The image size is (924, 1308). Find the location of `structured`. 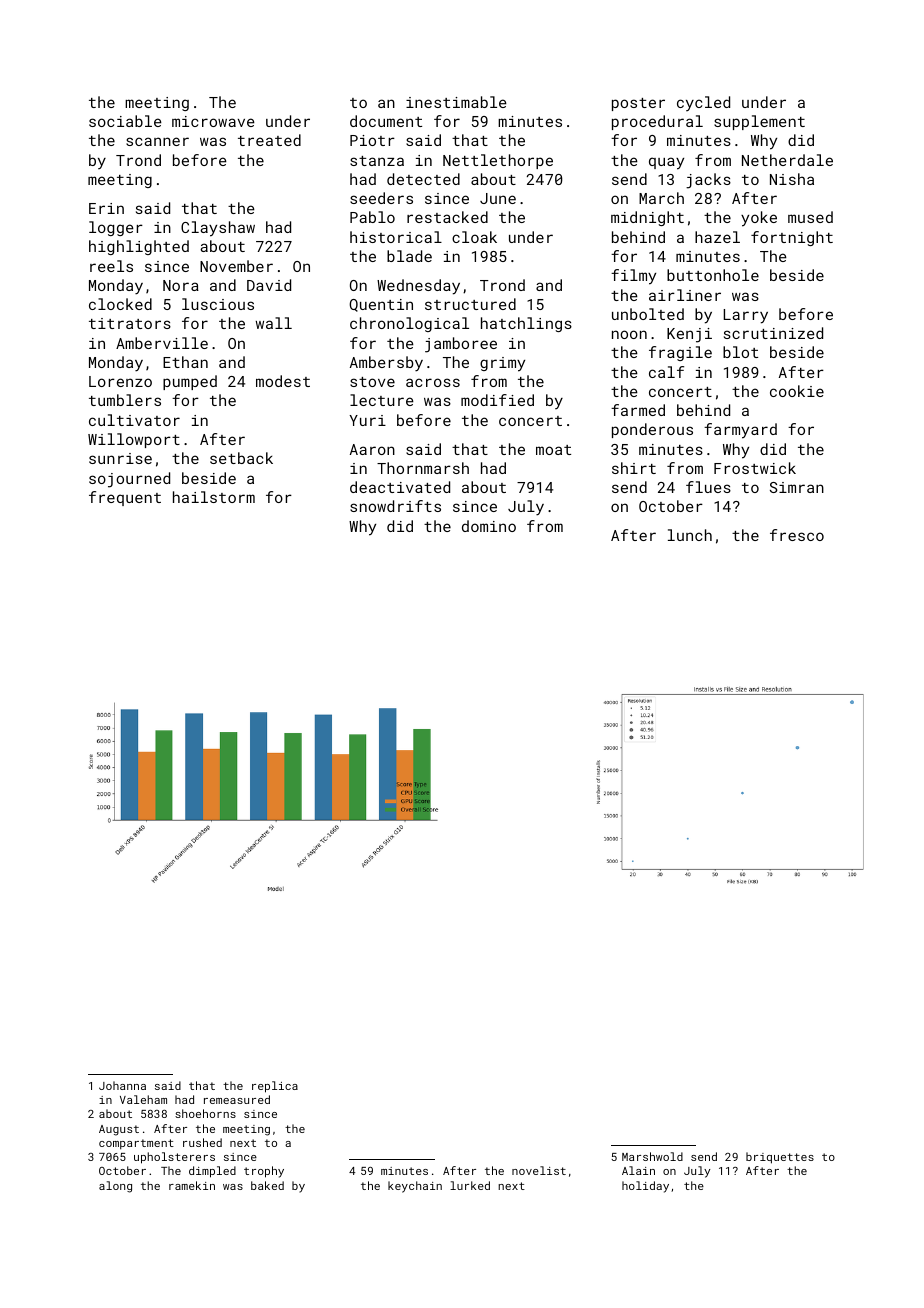

structured is located at coordinates (470, 304).
